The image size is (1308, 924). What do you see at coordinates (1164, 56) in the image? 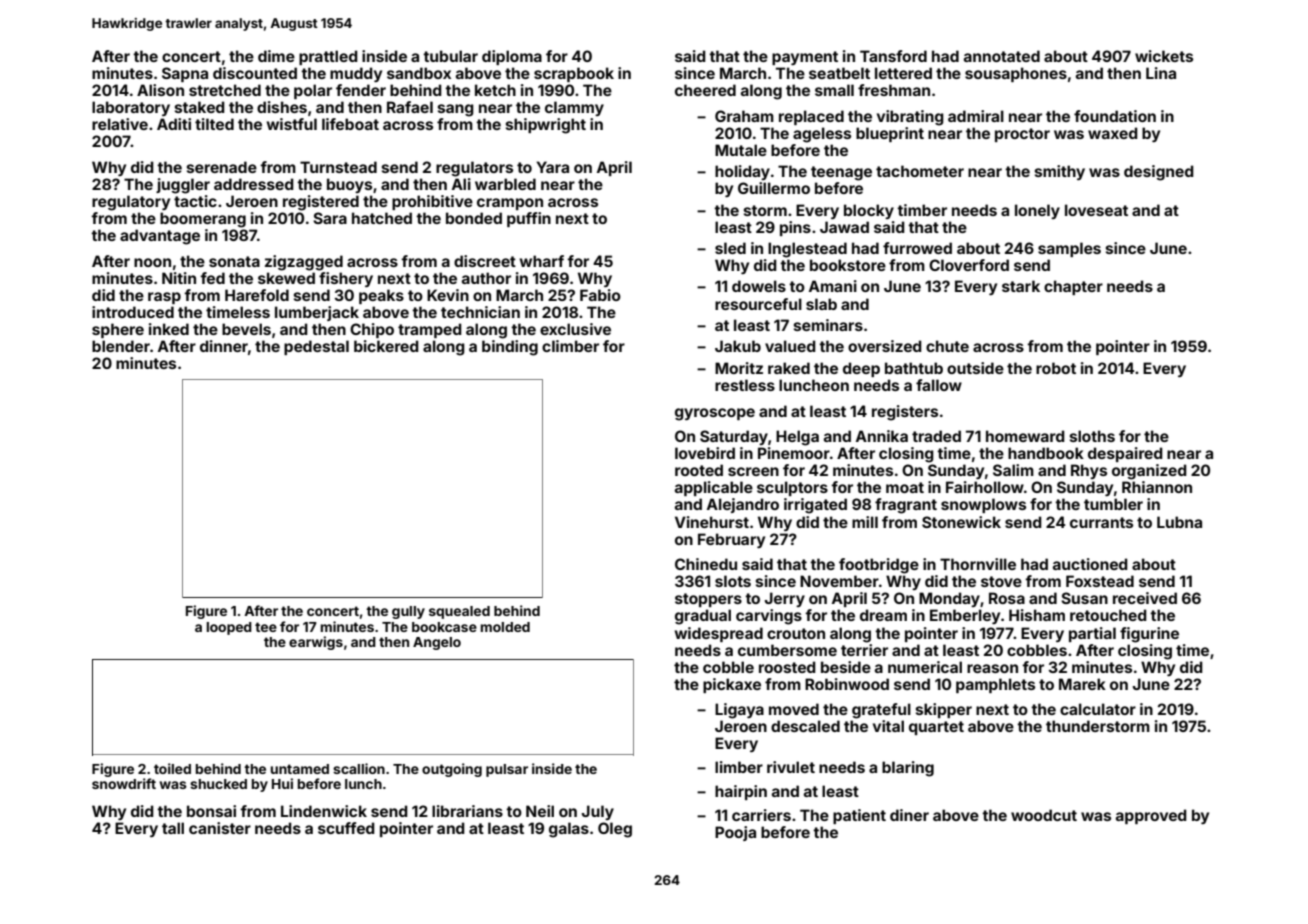
I see `wickets` at bounding box center [1164, 56].
